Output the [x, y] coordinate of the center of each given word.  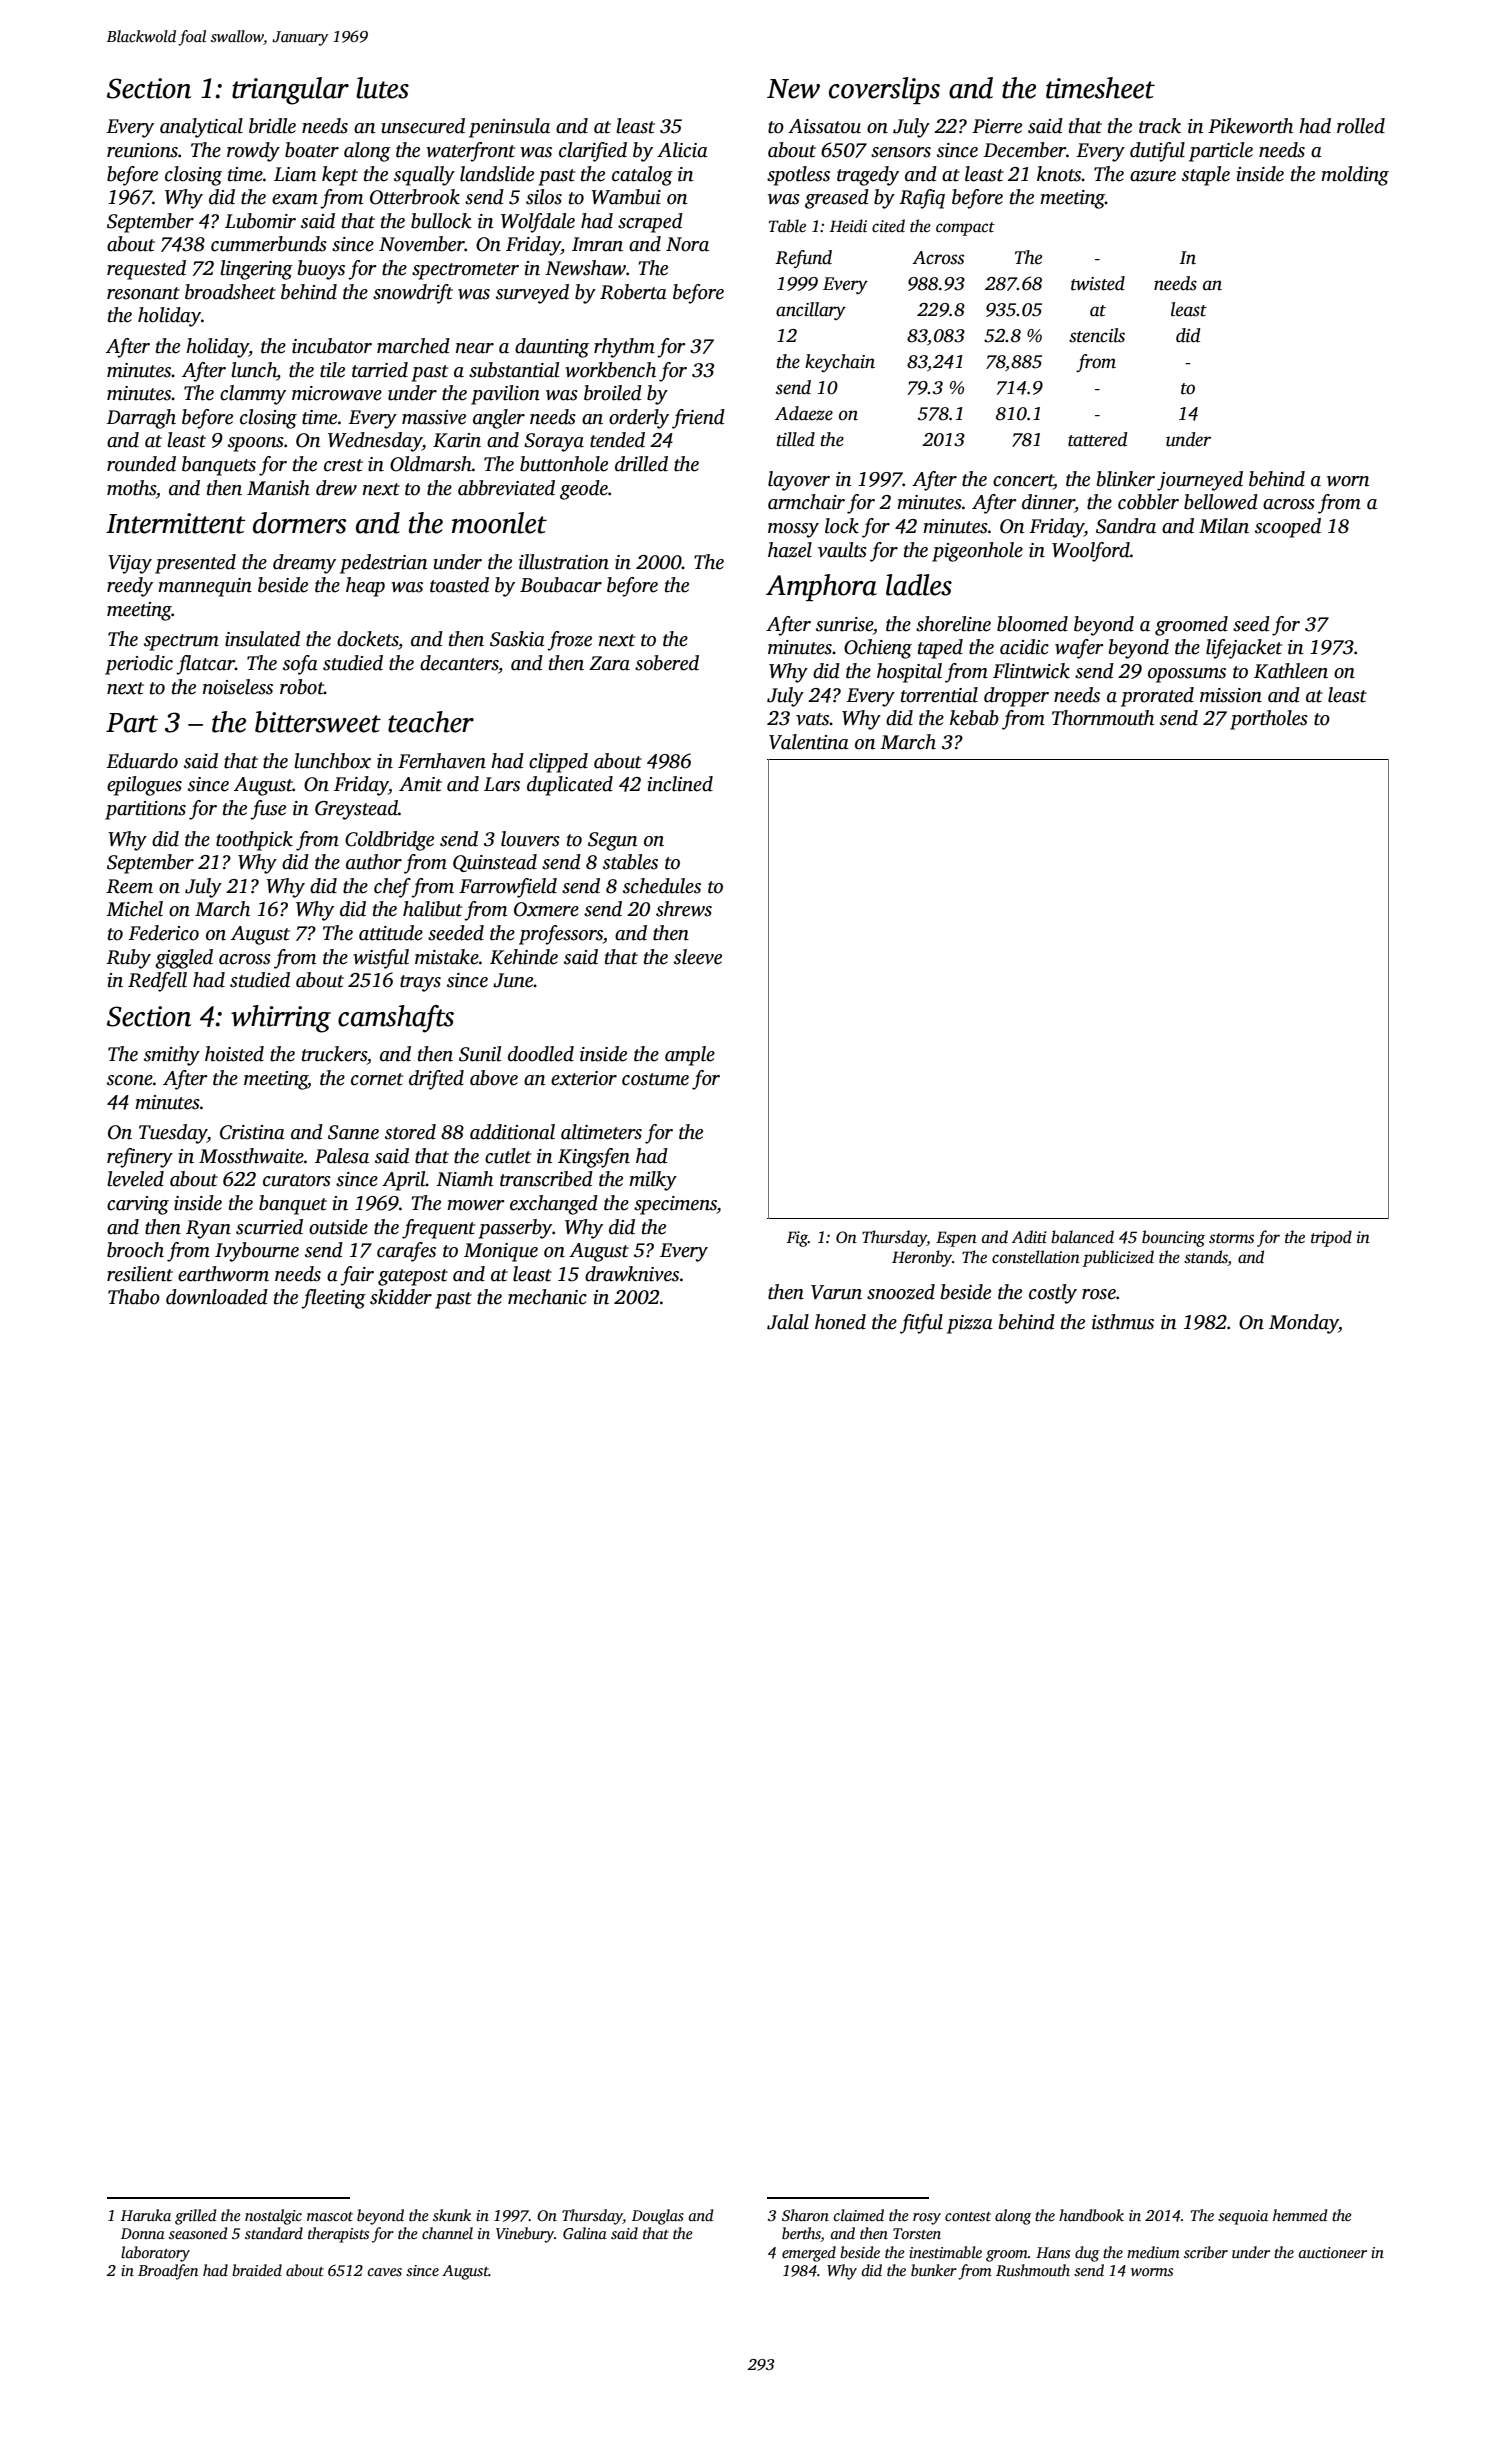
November [422, 244]
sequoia [1243, 2217]
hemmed [1300, 2215]
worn [1348, 481]
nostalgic [273, 2217]
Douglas [658, 2217]
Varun [836, 1292]
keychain [840, 363]
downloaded [217, 1297]
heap [365, 587]
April [404, 1181]
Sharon [805, 2215]
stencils [1097, 335]
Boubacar [561, 585]
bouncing [1173, 1238]
